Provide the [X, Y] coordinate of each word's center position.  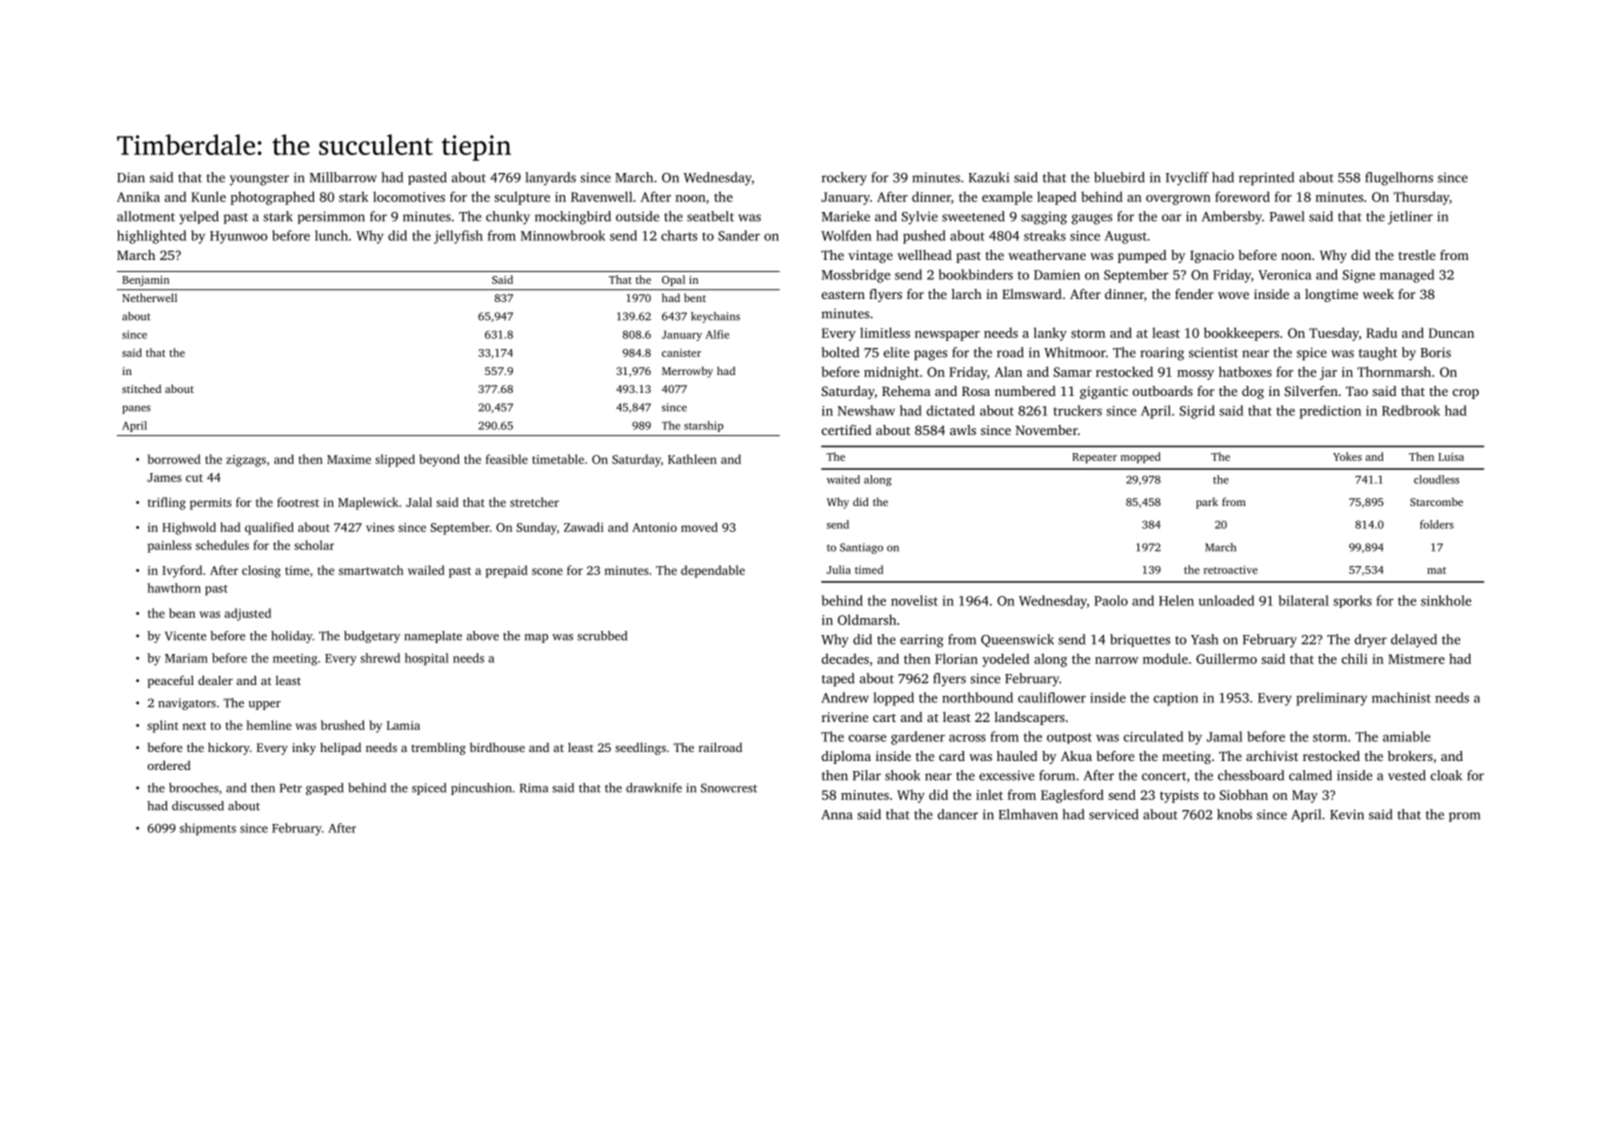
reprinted [1266, 179]
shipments [208, 829]
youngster [259, 180]
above [482, 636]
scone [547, 571]
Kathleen [692, 459]
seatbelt [710, 216]
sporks [1352, 601]
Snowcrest [729, 788]
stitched [141, 388]
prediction [1330, 412]
